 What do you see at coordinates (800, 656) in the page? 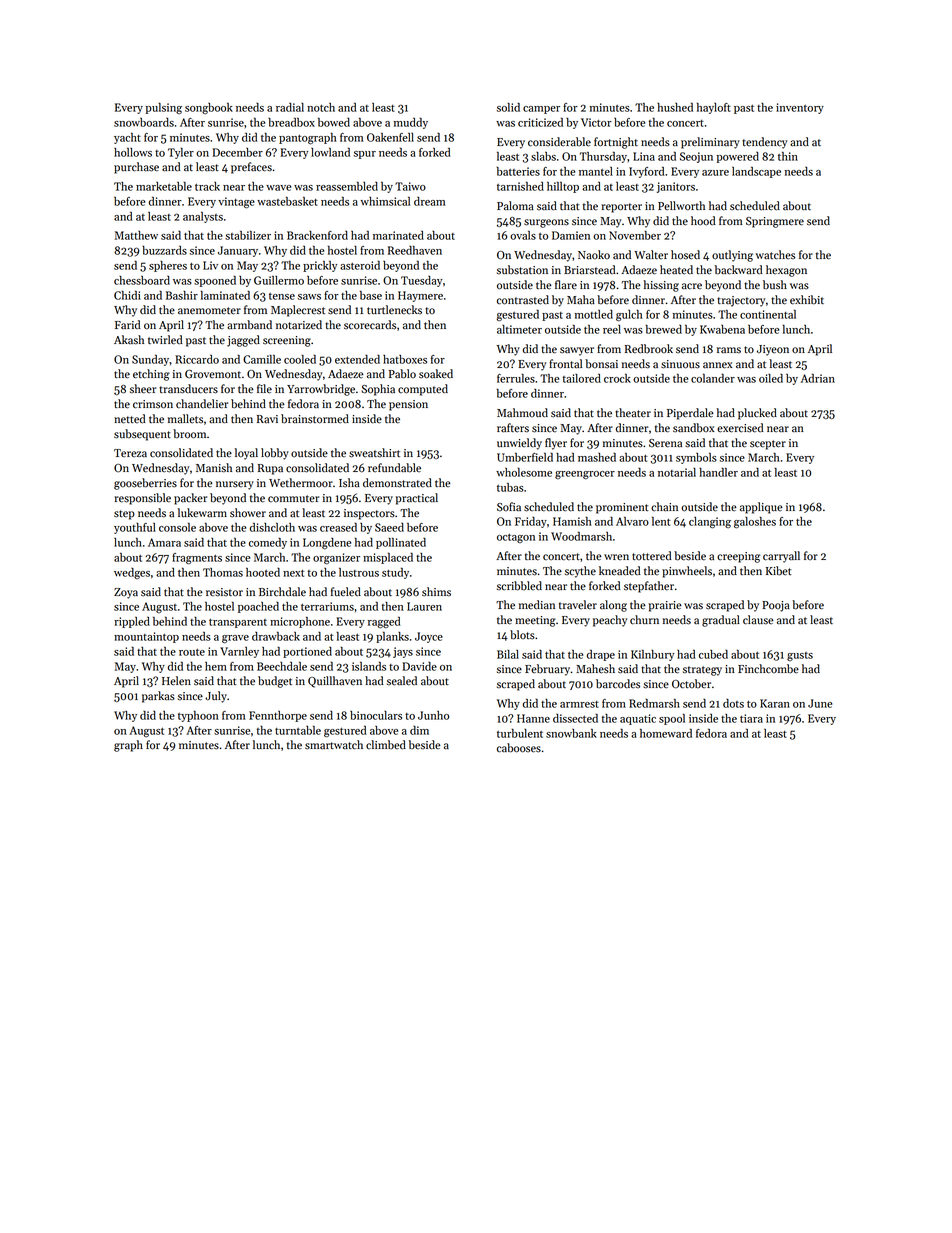
I see `gusts` at bounding box center [800, 656].
